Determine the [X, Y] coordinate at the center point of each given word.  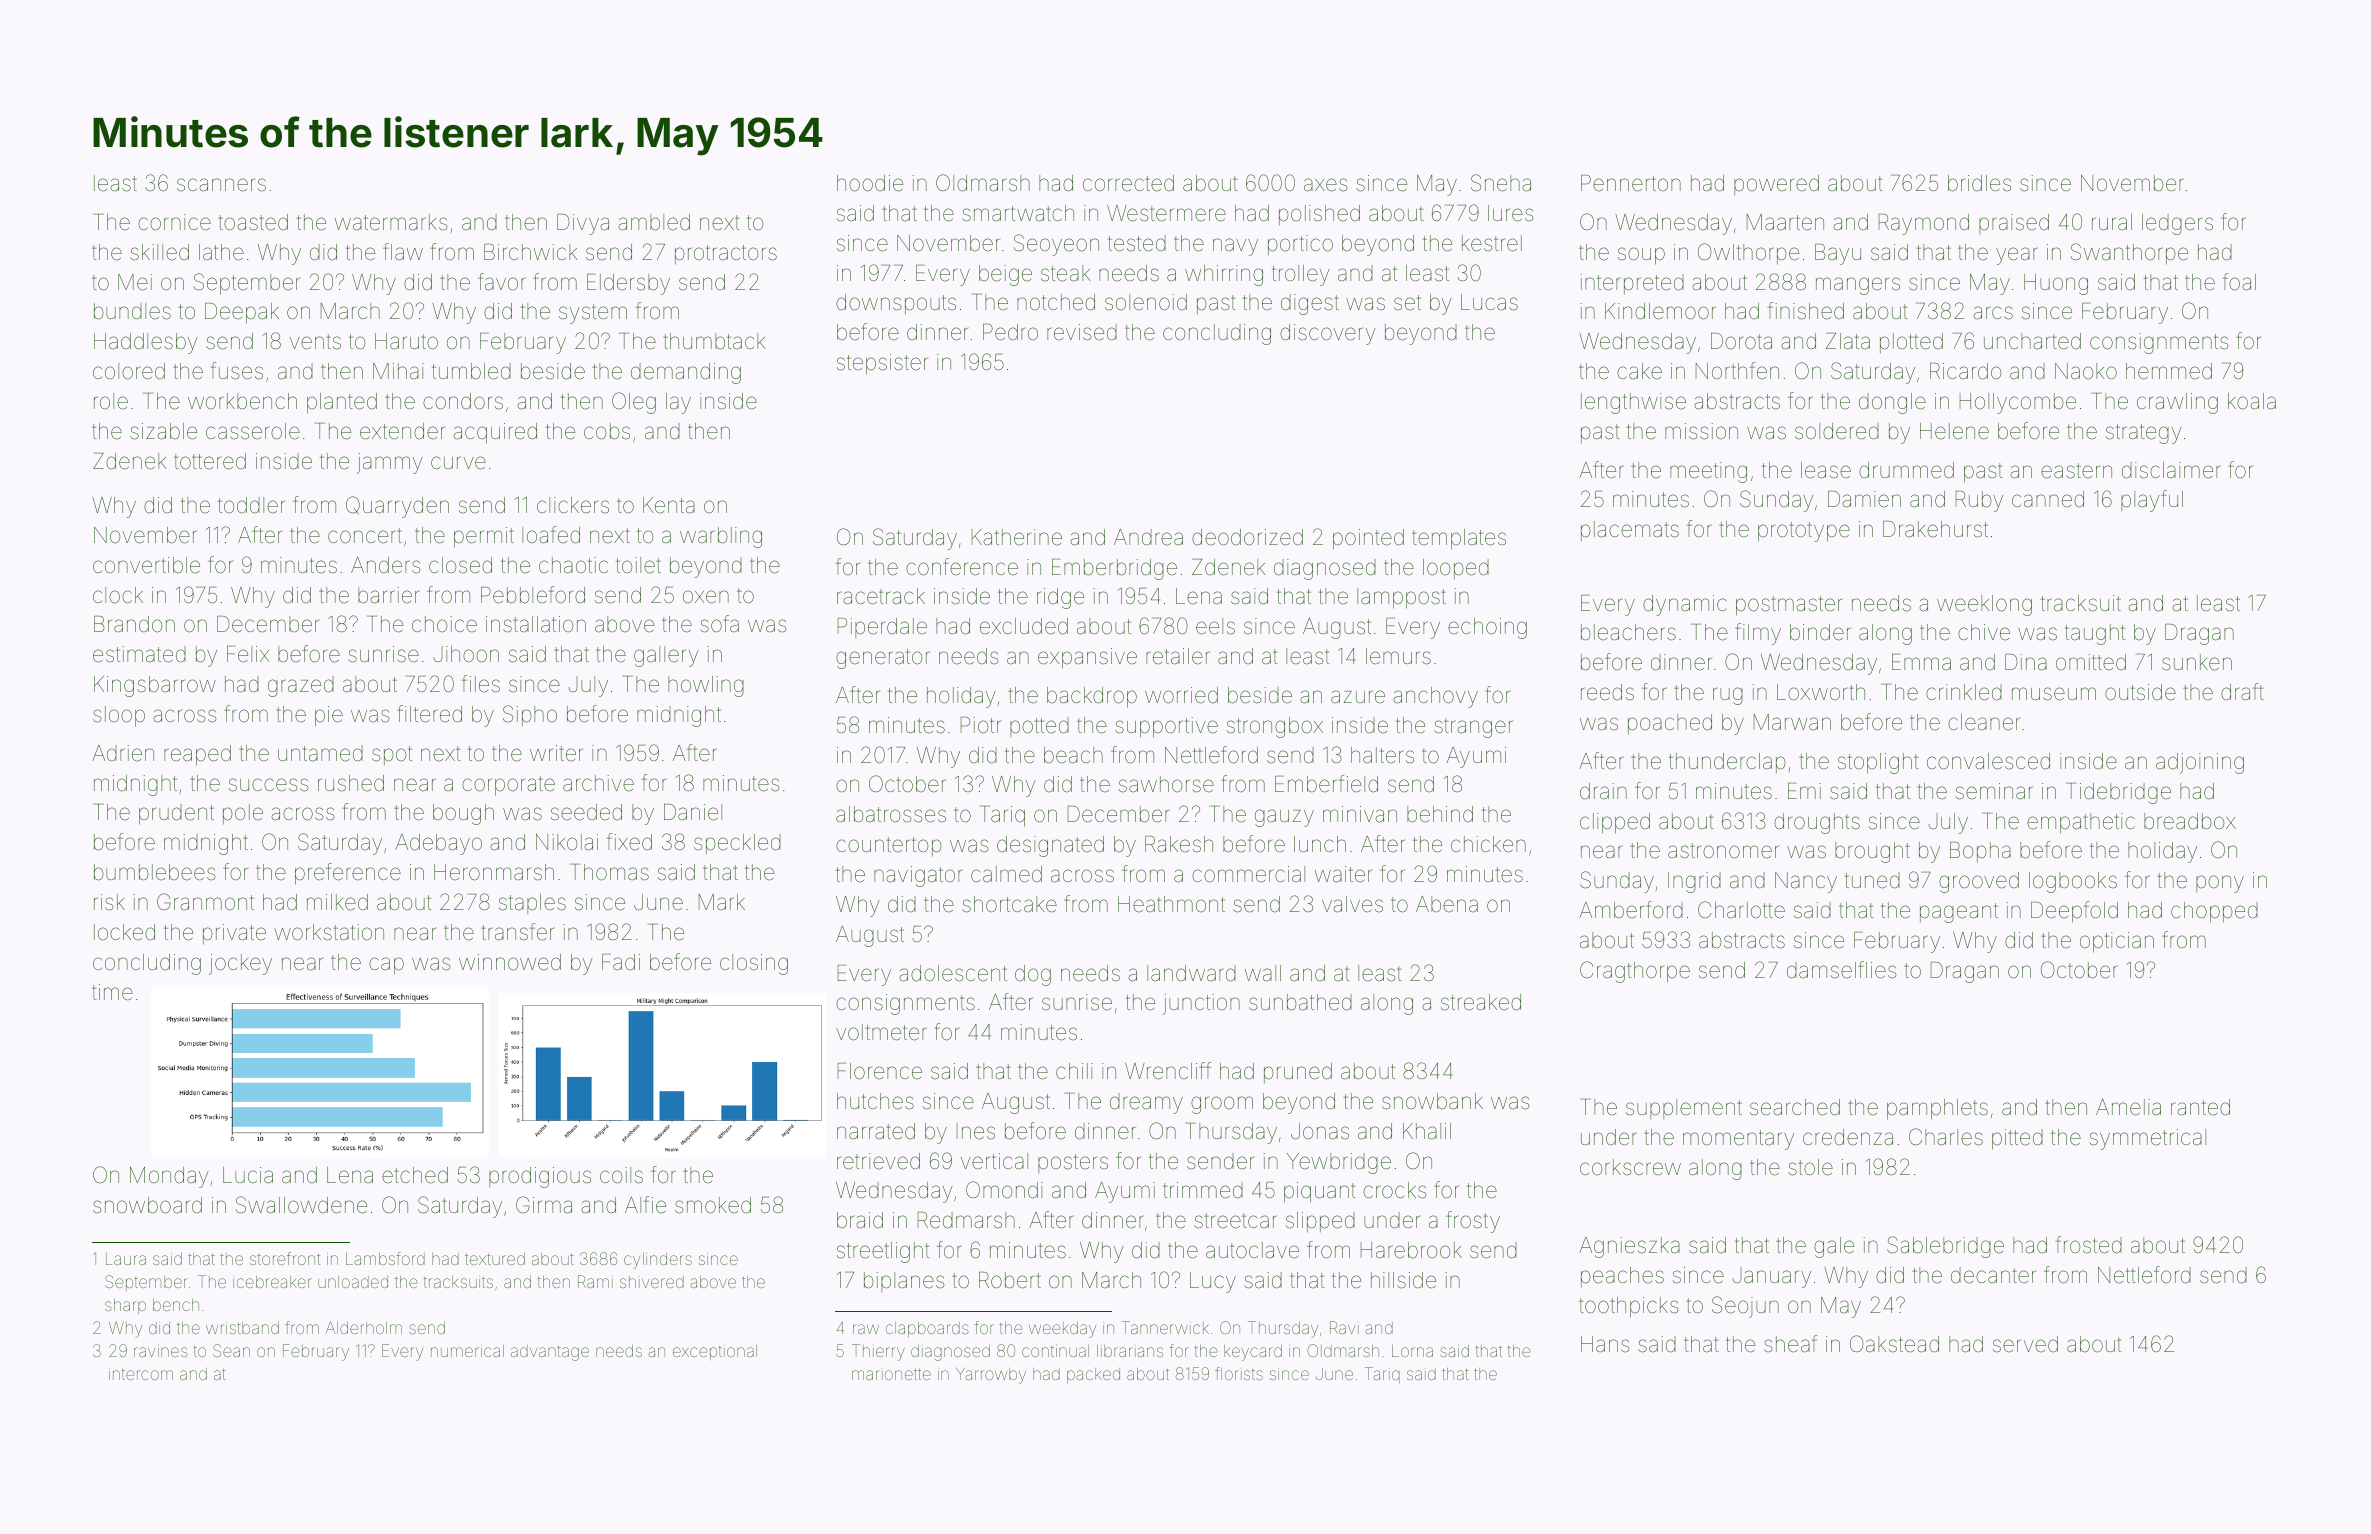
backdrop [1092, 697]
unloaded [353, 1282]
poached [1670, 724]
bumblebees [154, 872]
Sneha [1501, 183]
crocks [1394, 1190]
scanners [221, 185]
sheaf [1790, 1344]
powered [1776, 185]
